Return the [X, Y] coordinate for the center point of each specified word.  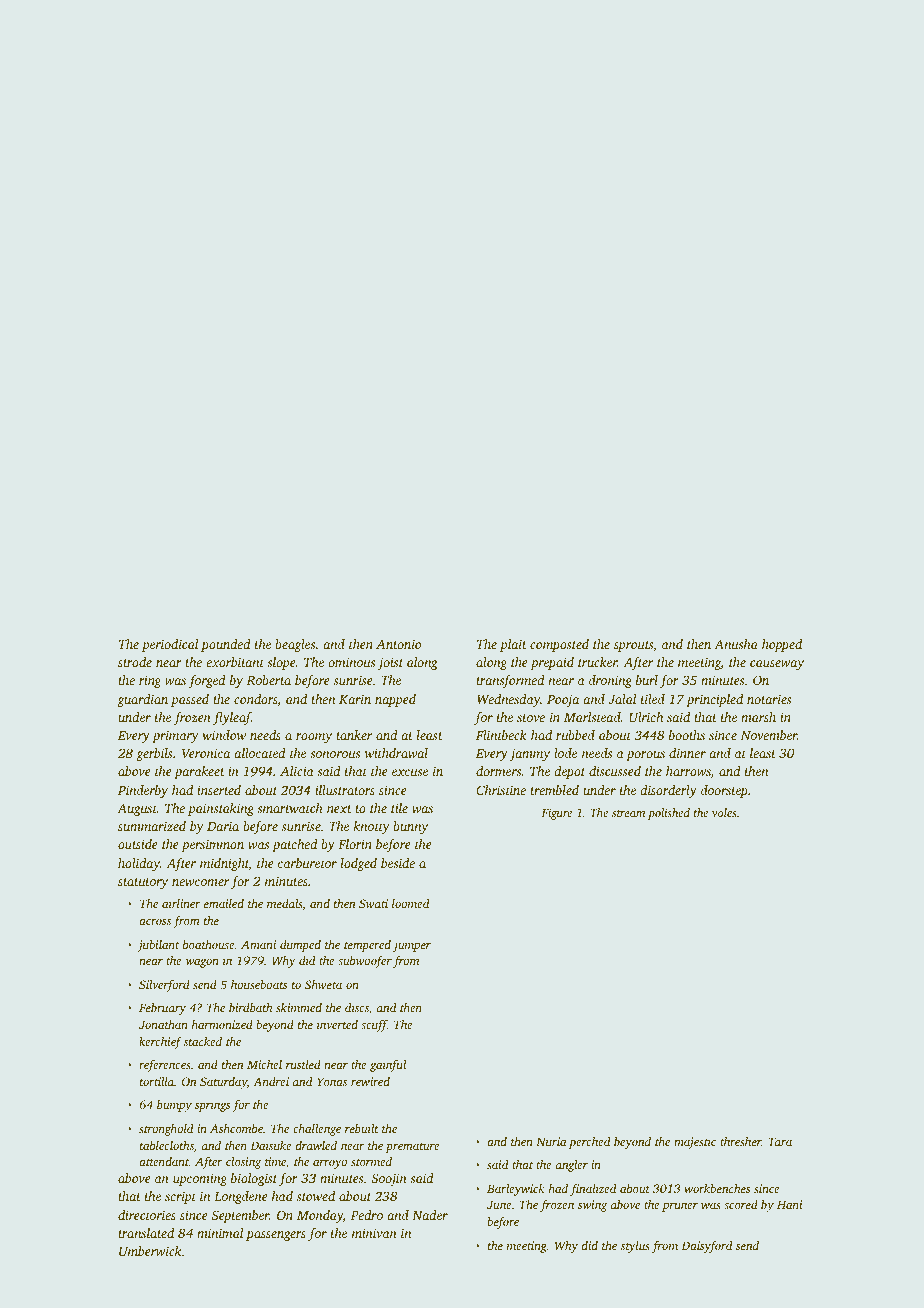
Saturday [223, 1083]
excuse [410, 772]
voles [724, 812]
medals [285, 904]
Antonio [398, 644]
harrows [688, 771]
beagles [295, 645]
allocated [260, 753]
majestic [695, 1143]
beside [398, 863]
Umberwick [150, 1251]
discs [357, 1007]
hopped [782, 645]
